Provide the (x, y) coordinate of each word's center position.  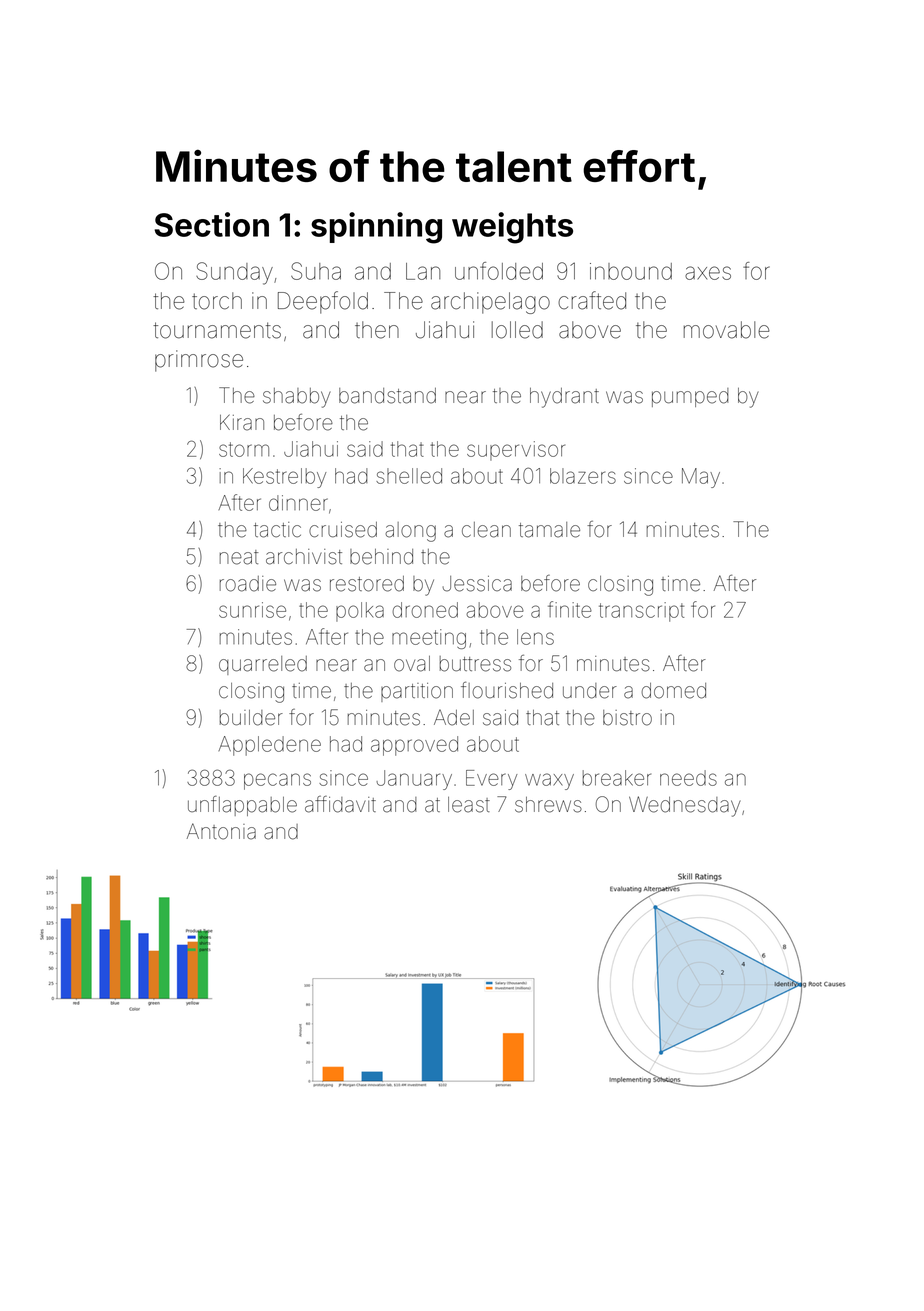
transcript (641, 612)
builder (251, 718)
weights (512, 228)
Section (212, 224)
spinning (376, 228)
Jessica (477, 584)
